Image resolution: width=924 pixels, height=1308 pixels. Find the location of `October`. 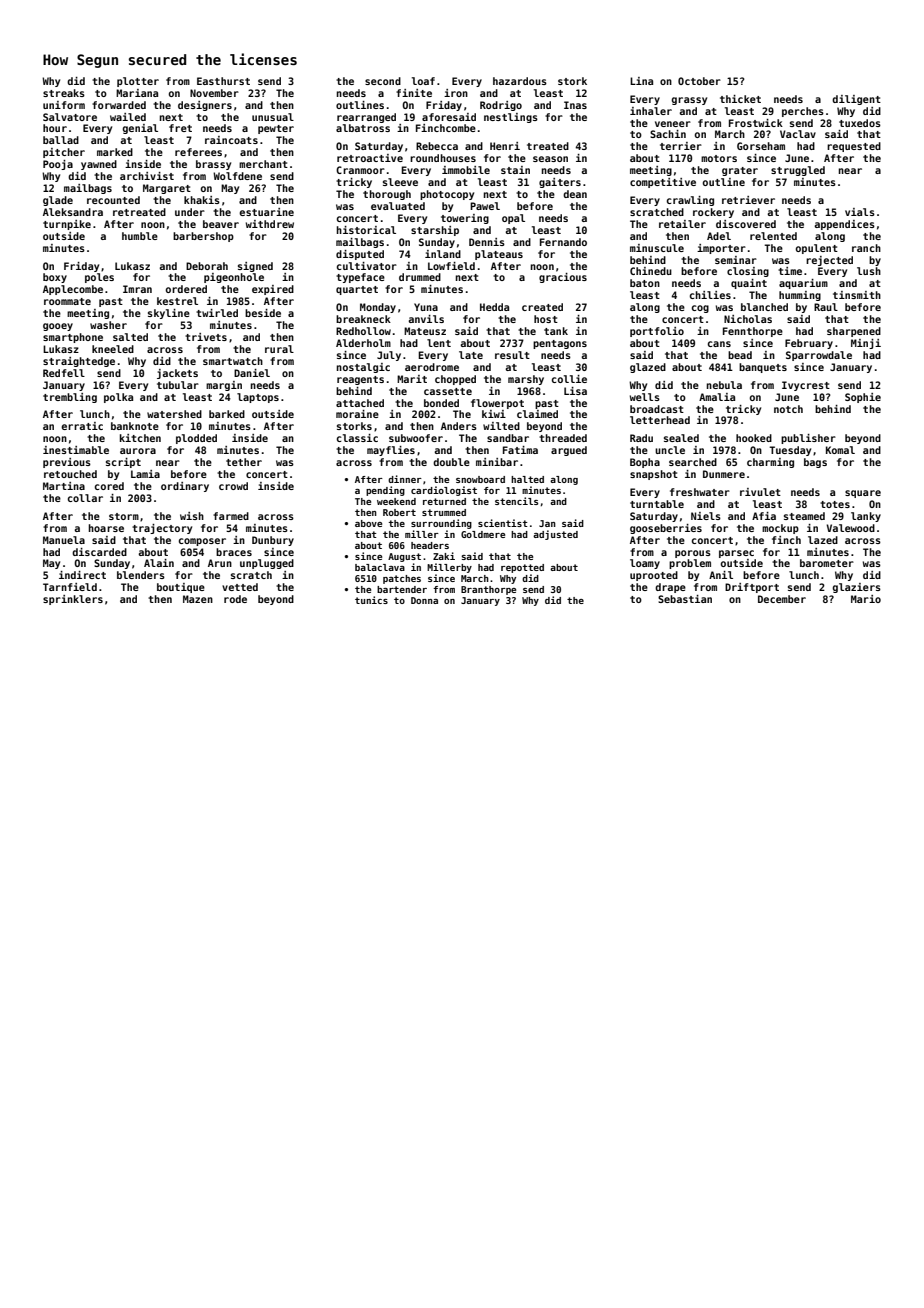

October is located at coordinates (699, 81).
